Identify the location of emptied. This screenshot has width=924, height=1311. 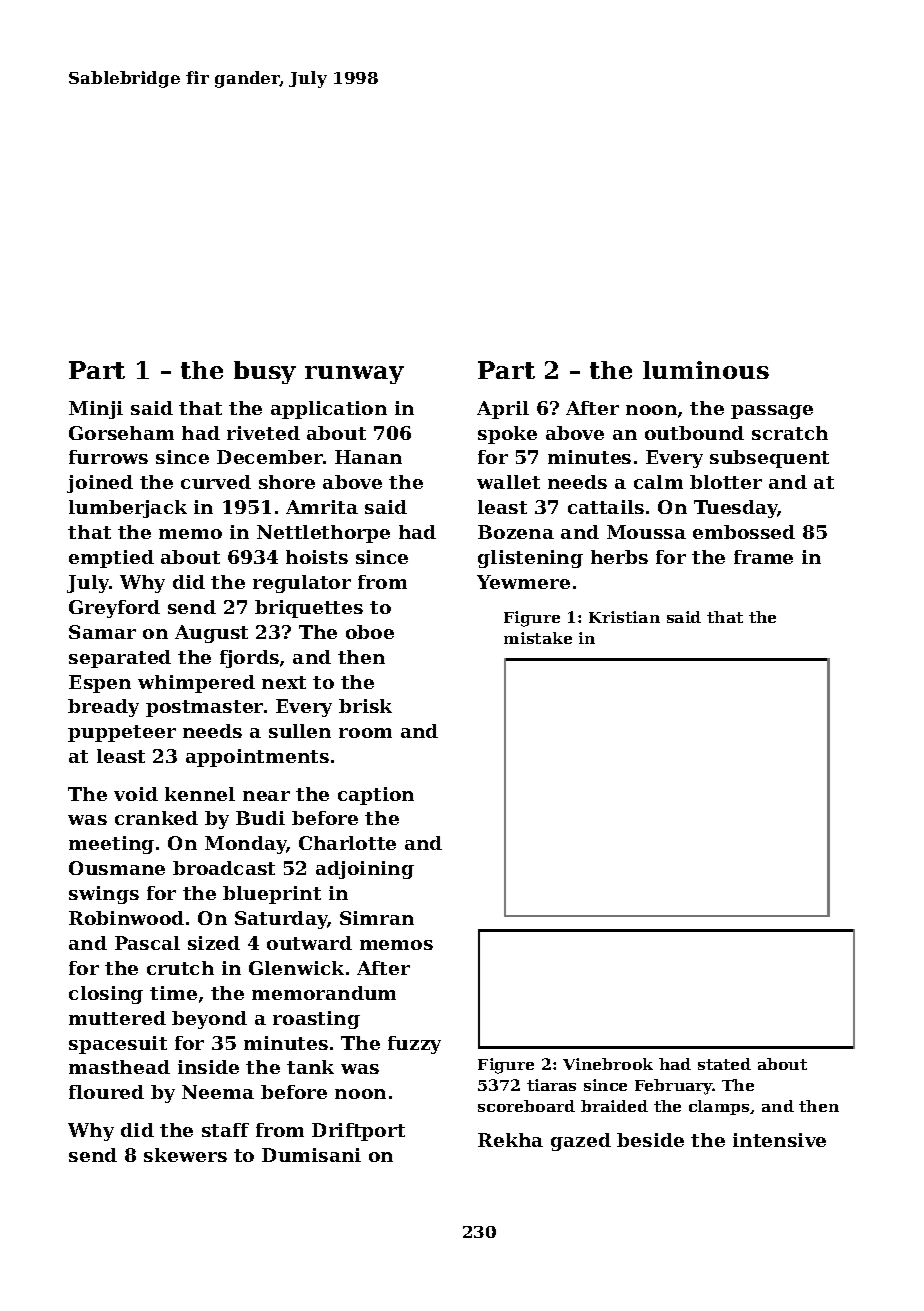
(111, 559).
